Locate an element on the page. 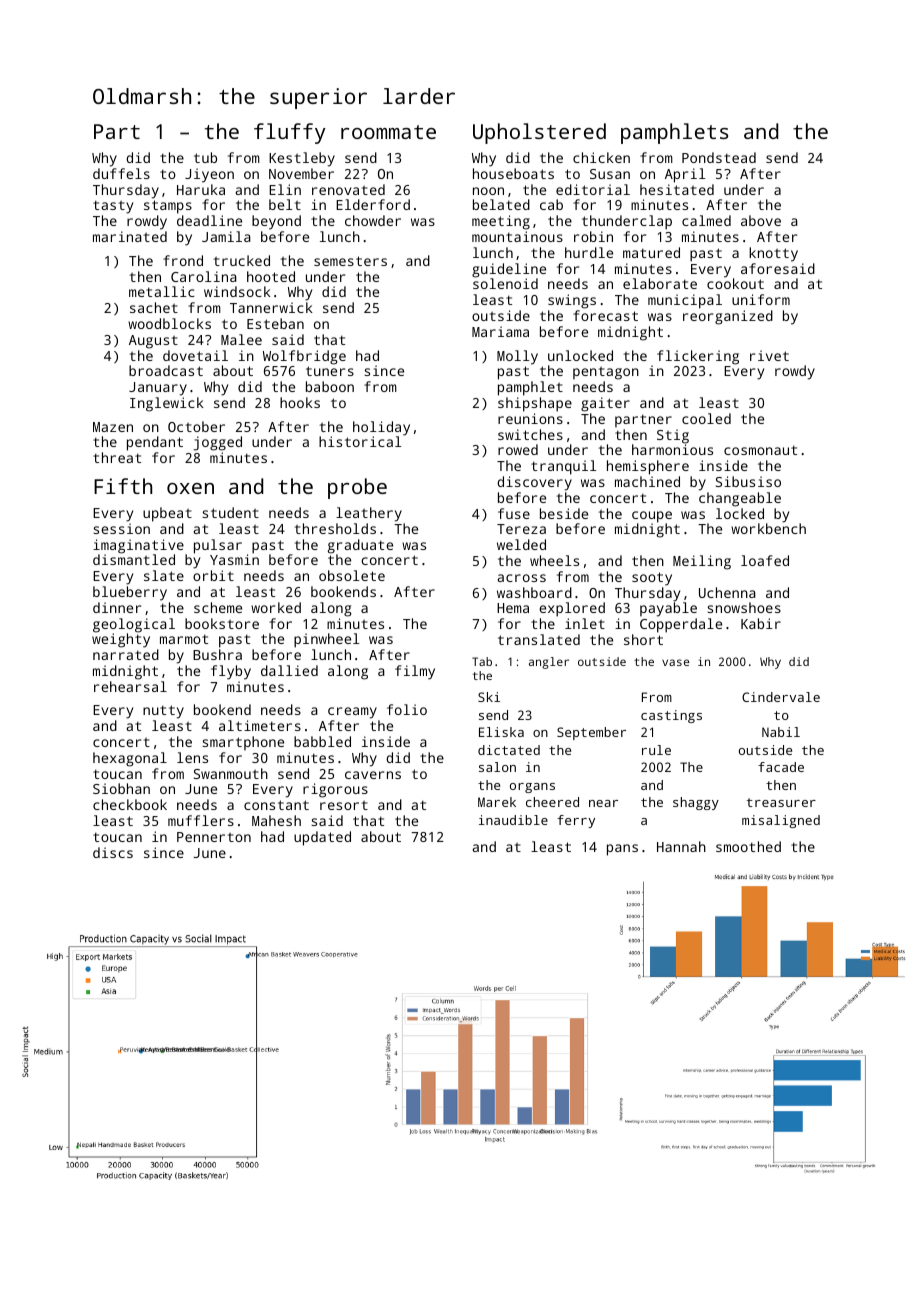 This image has height=1308, width=924. discs is located at coordinates (113, 852).
